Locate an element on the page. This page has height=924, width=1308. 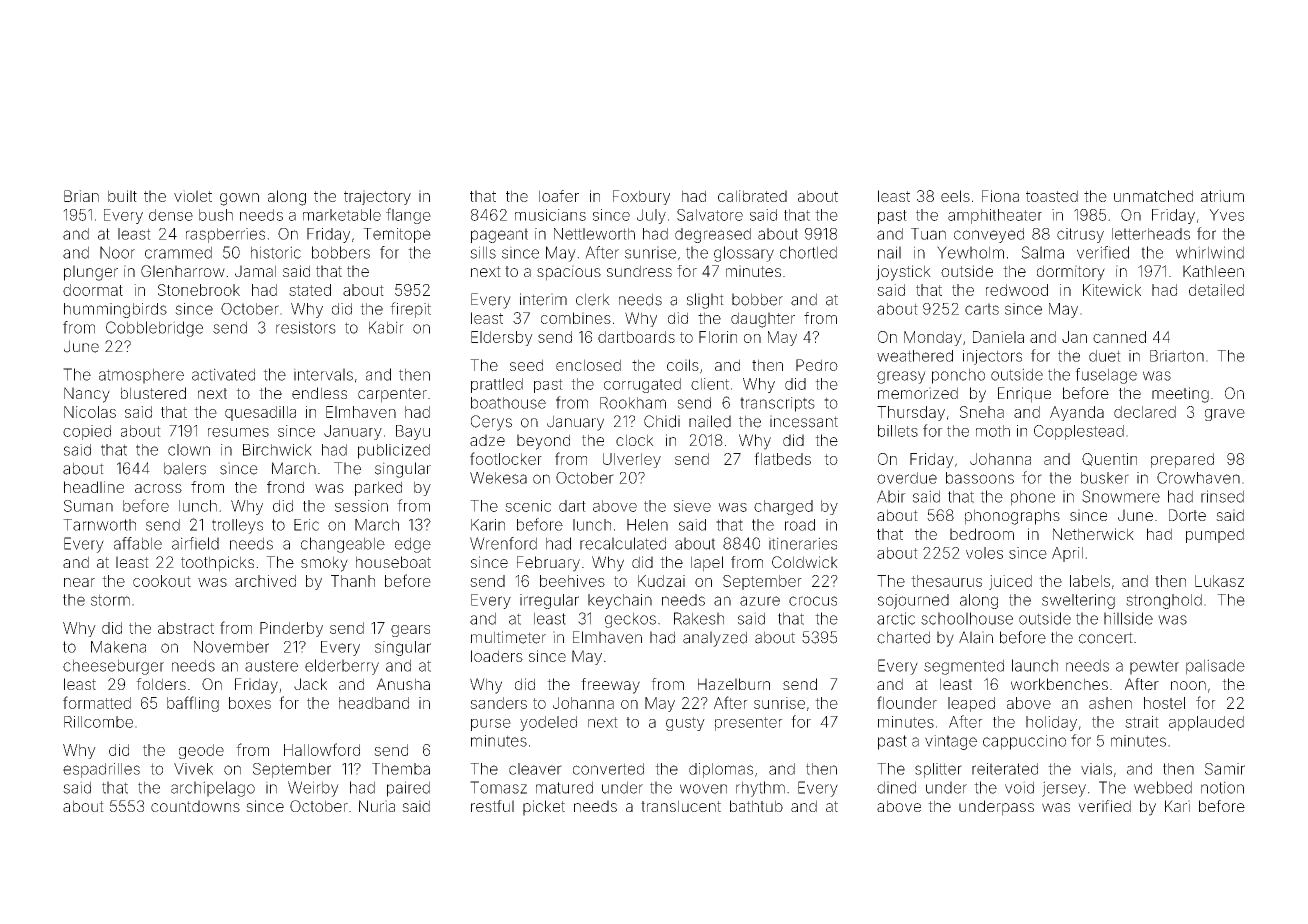
atrium is located at coordinates (1222, 196).
